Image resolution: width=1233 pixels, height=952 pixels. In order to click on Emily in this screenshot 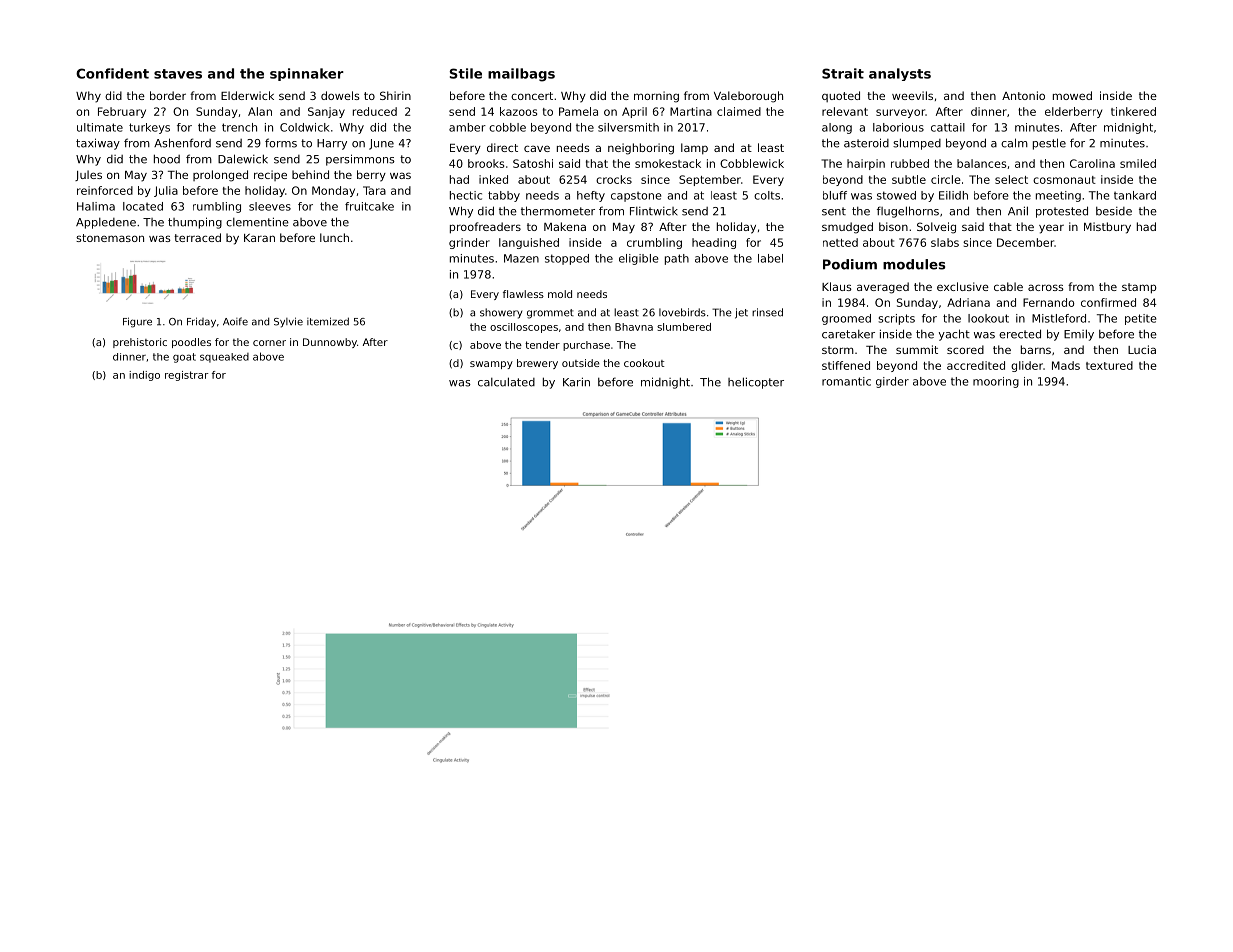, I will do `click(1079, 335)`.
